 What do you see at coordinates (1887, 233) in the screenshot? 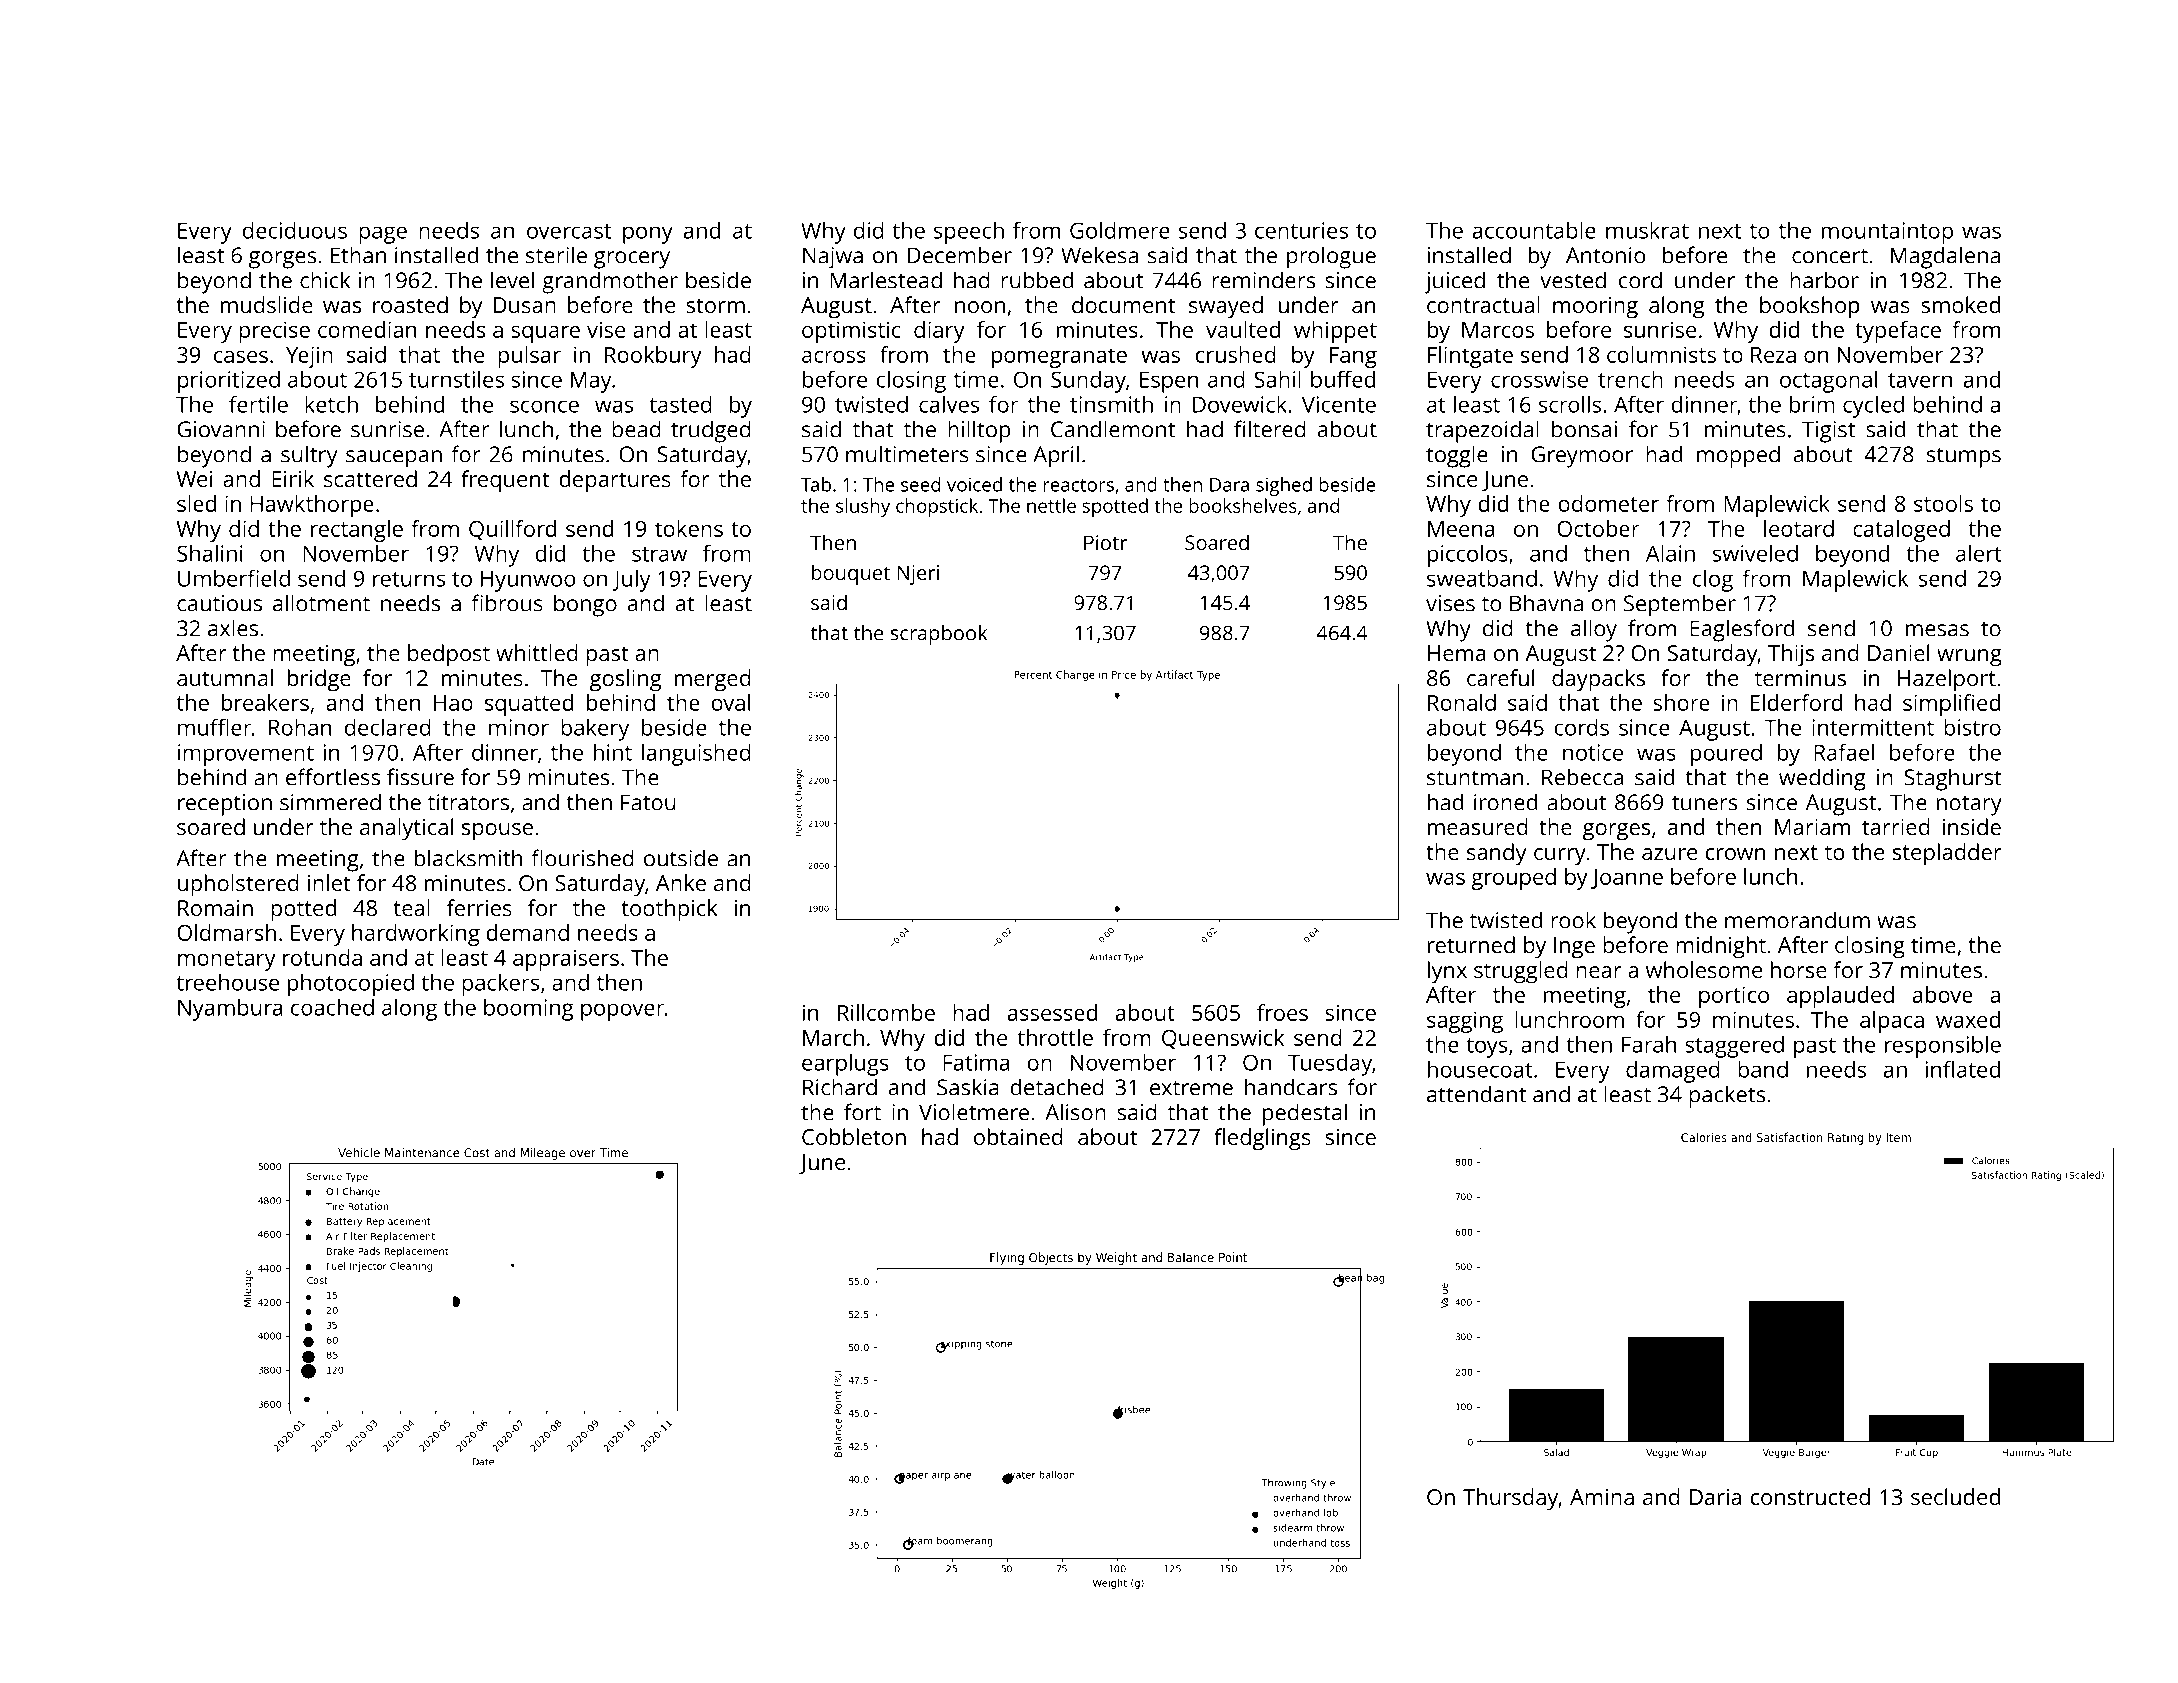
I see `mountaintop` at bounding box center [1887, 233].
